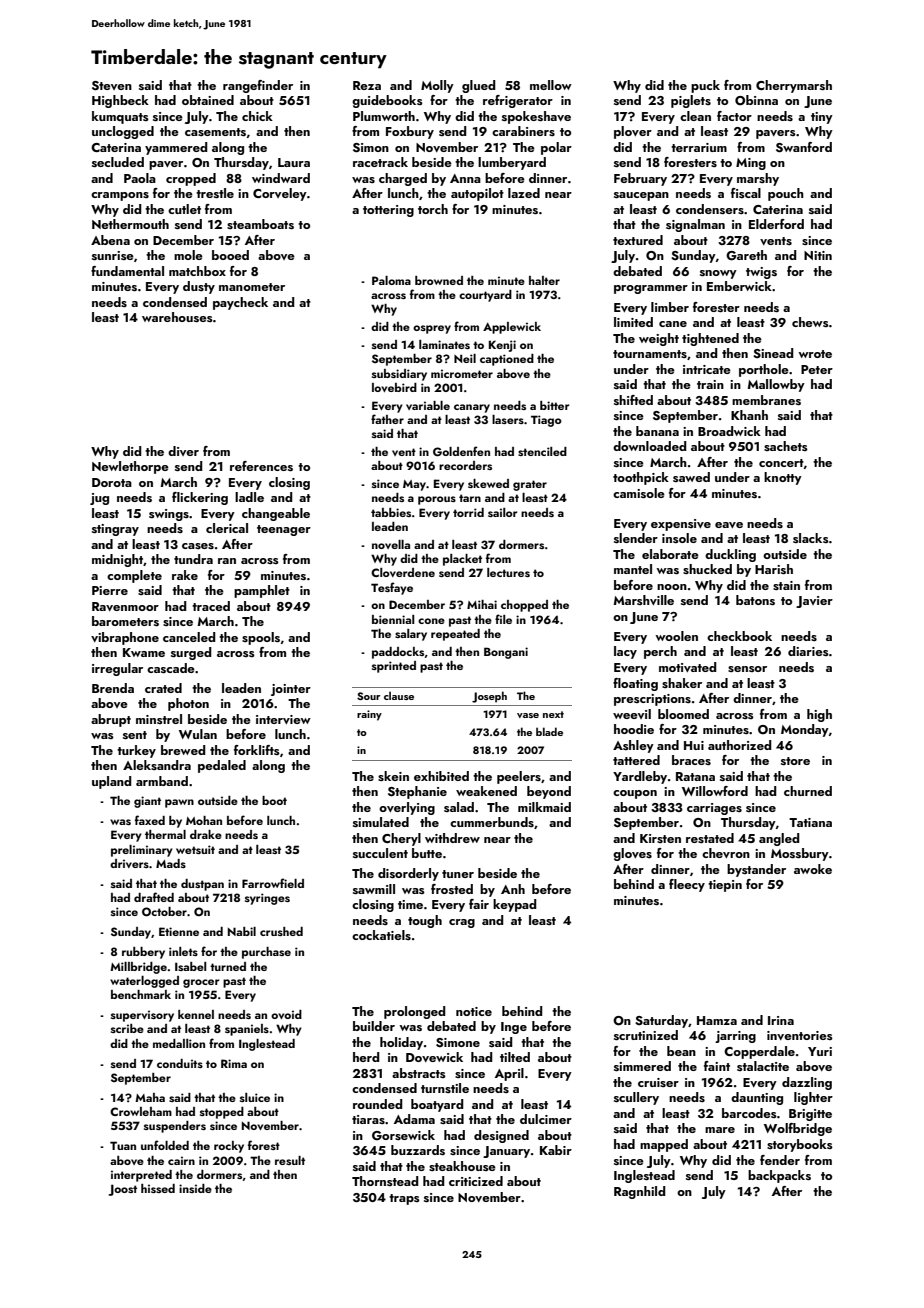 The height and width of the document is (1308, 924). Describe the element at coordinates (437, 500) in the document. I see `porous` at that location.
